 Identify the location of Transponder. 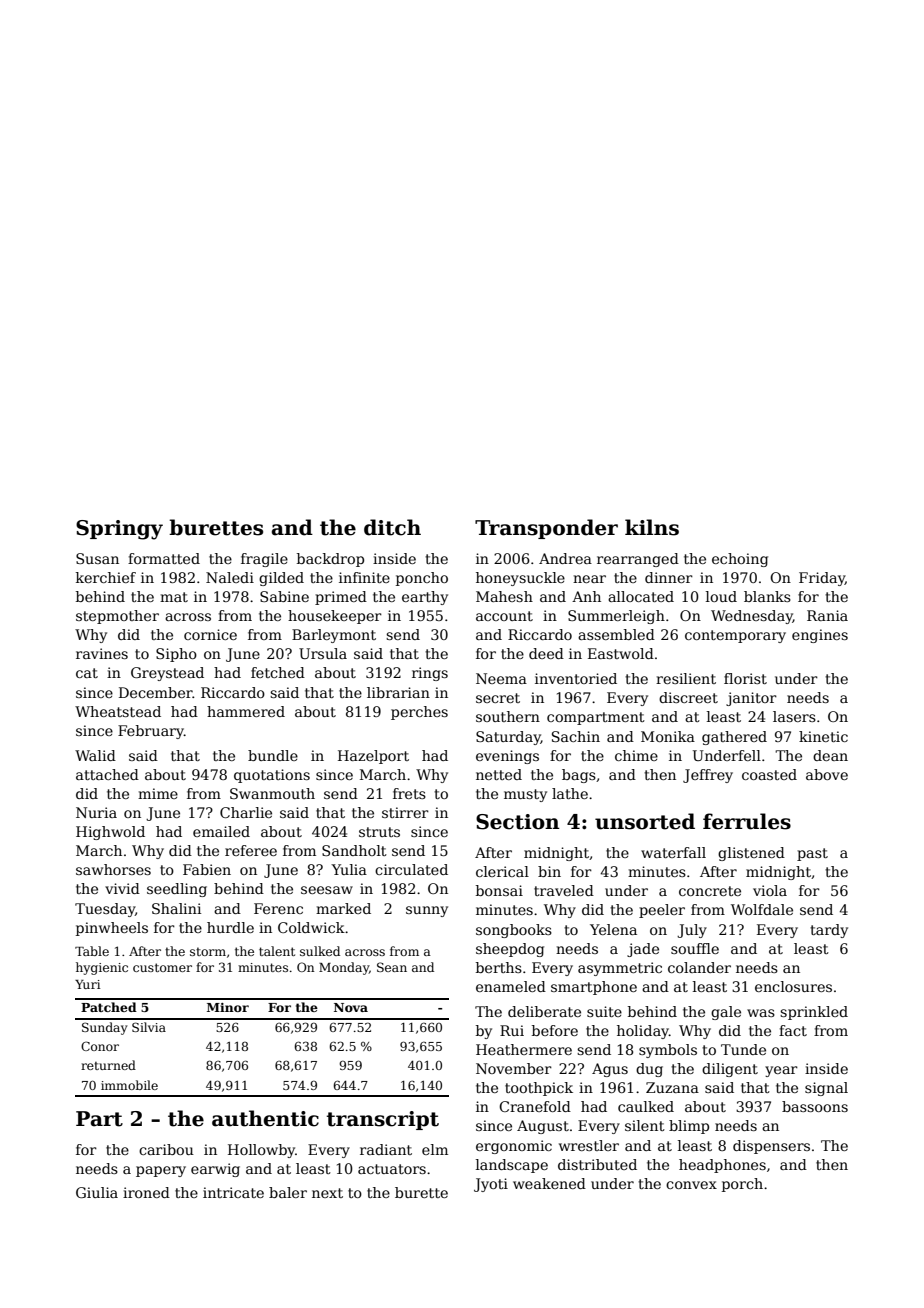
(546, 529).
